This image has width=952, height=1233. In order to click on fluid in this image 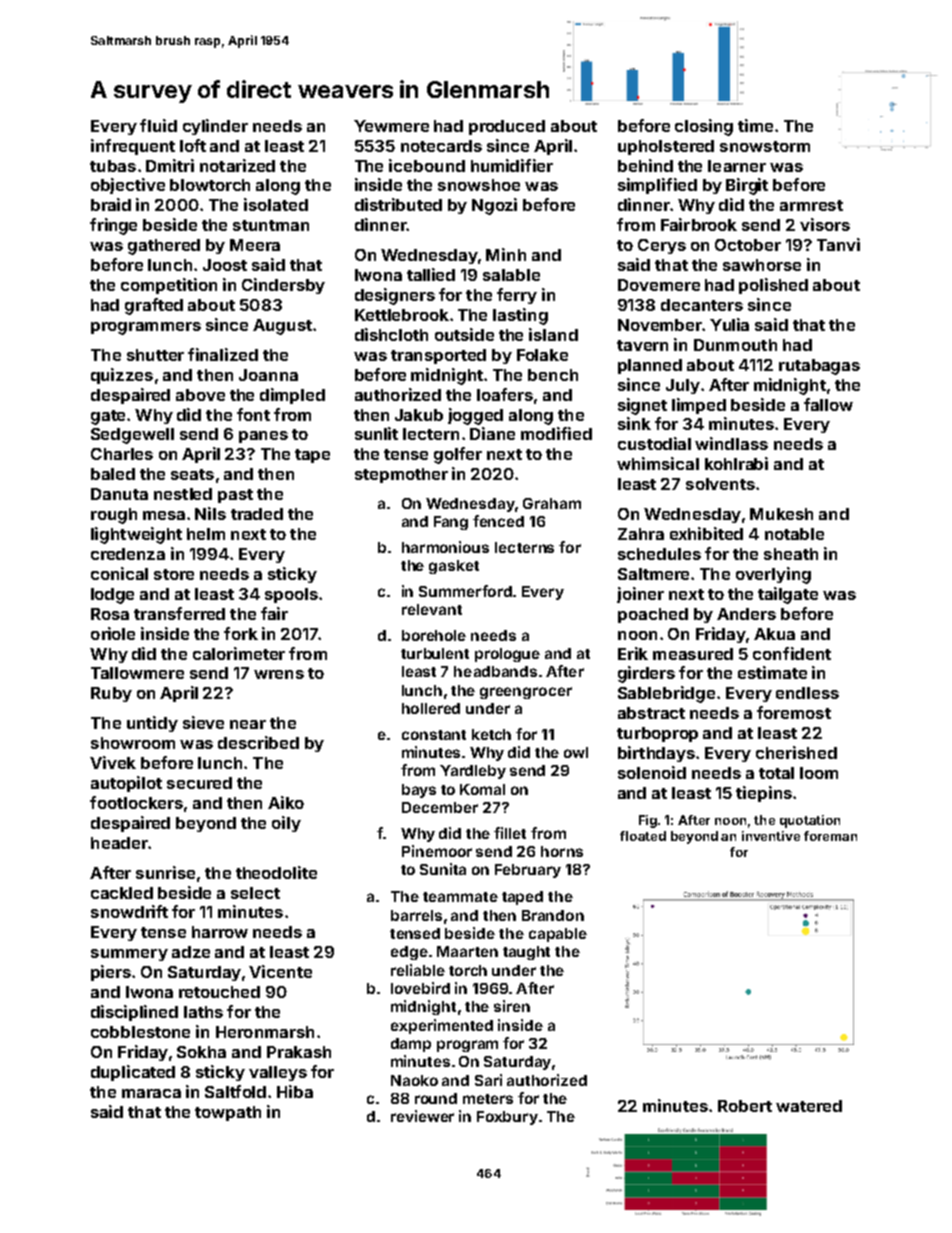, I will do `click(158, 125)`.
